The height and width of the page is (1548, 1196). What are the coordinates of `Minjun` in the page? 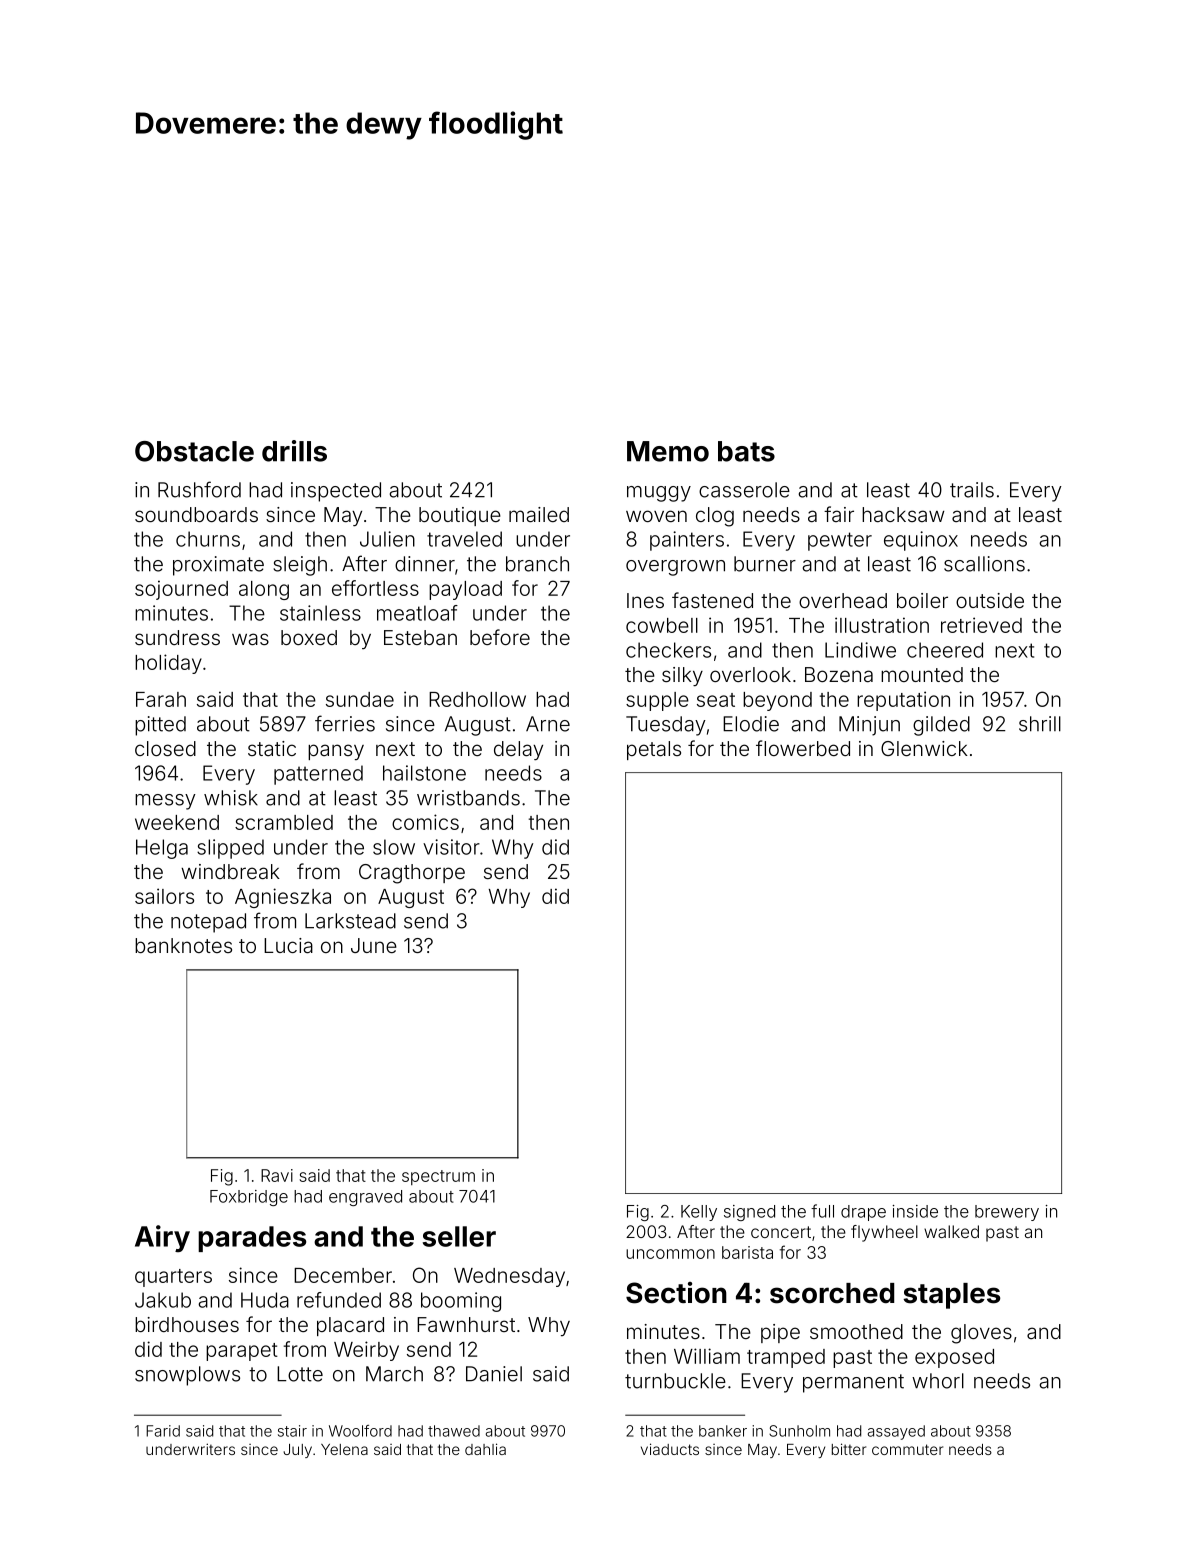 It's located at (869, 726).
